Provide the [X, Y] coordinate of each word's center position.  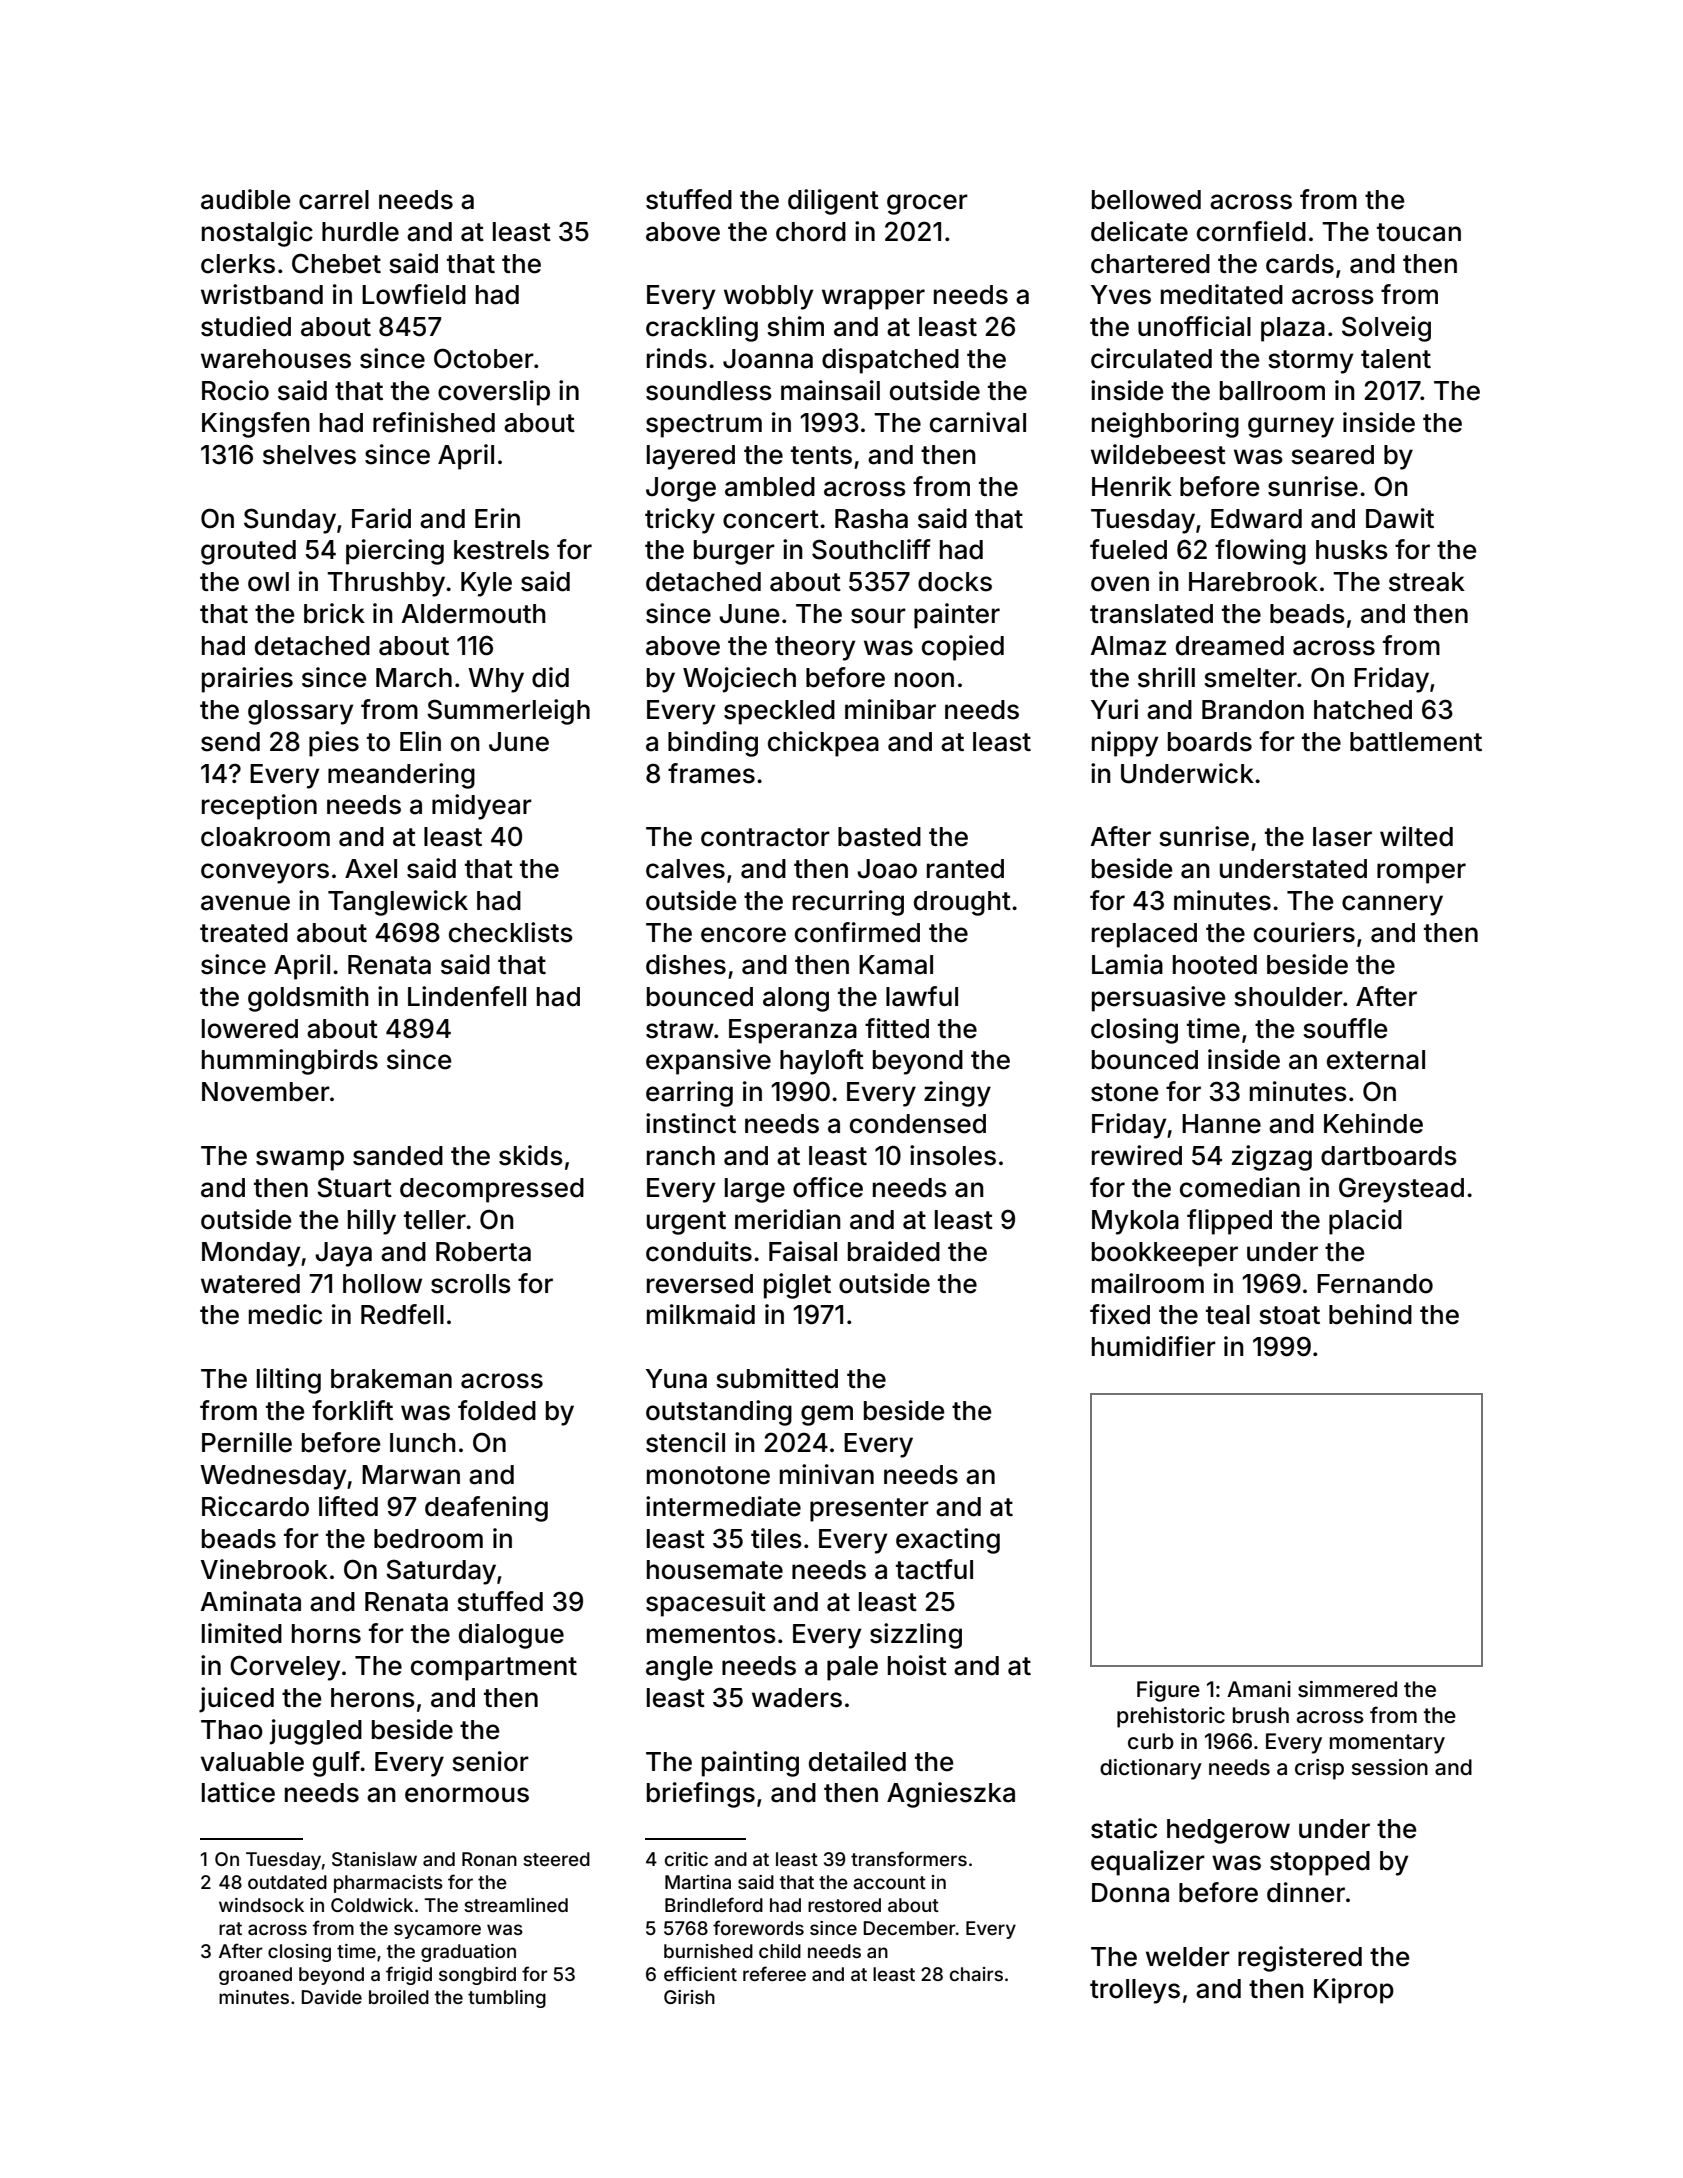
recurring [848, 903]
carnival [978, 422]
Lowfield [414, 294]
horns [326, 1634]
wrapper [873, 299]
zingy [957, 1094]
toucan [1419, 232]
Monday [251, 1254]
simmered [1347, 1689]
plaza [1293, 329]
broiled [399, 1997]
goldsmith [308, 999]
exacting [948, 1541]
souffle [1345, 1028]
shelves [309, 455]
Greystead [1401, 1190]
